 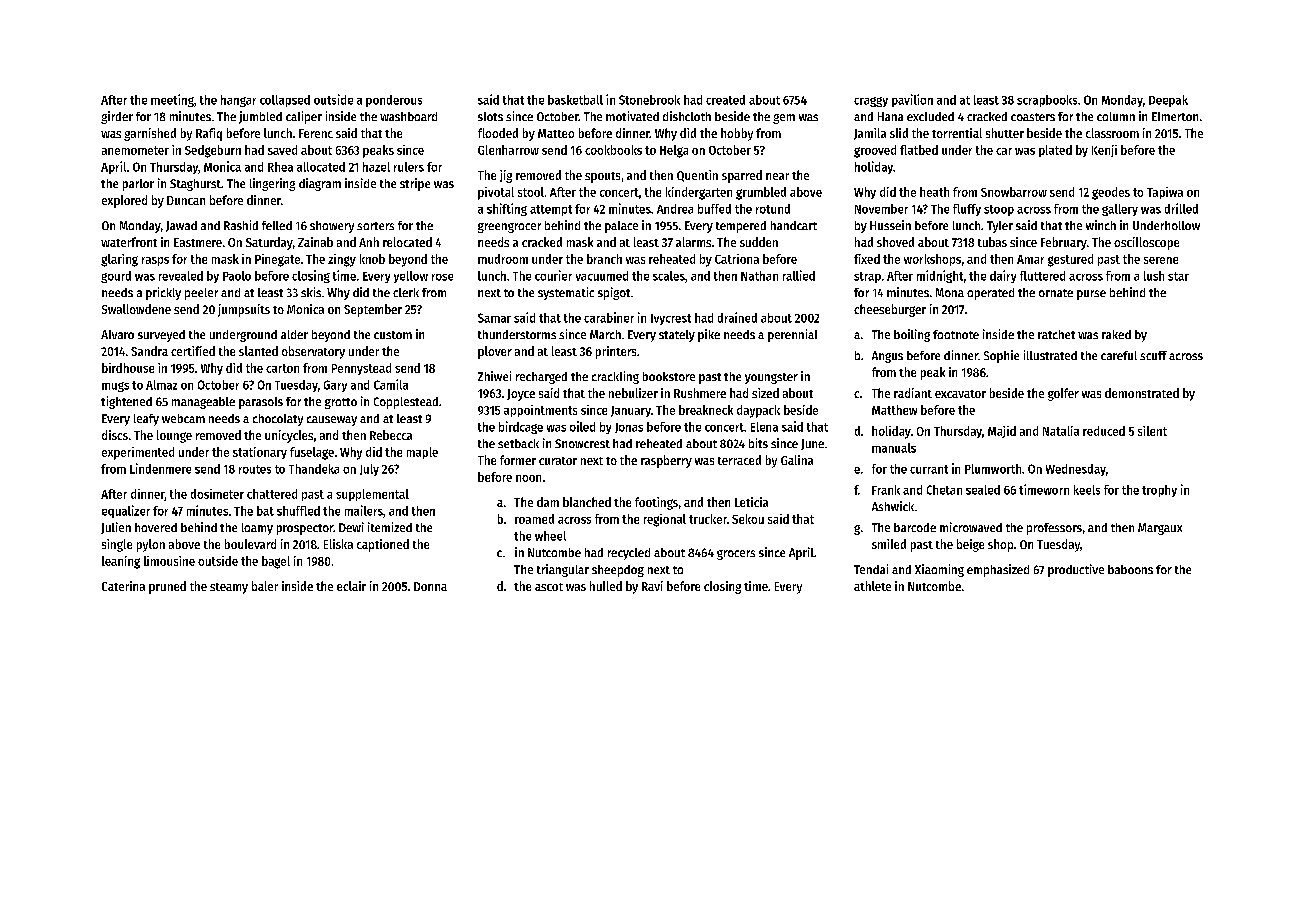 I want to click on breakneck, so click(x=706, y=410).
